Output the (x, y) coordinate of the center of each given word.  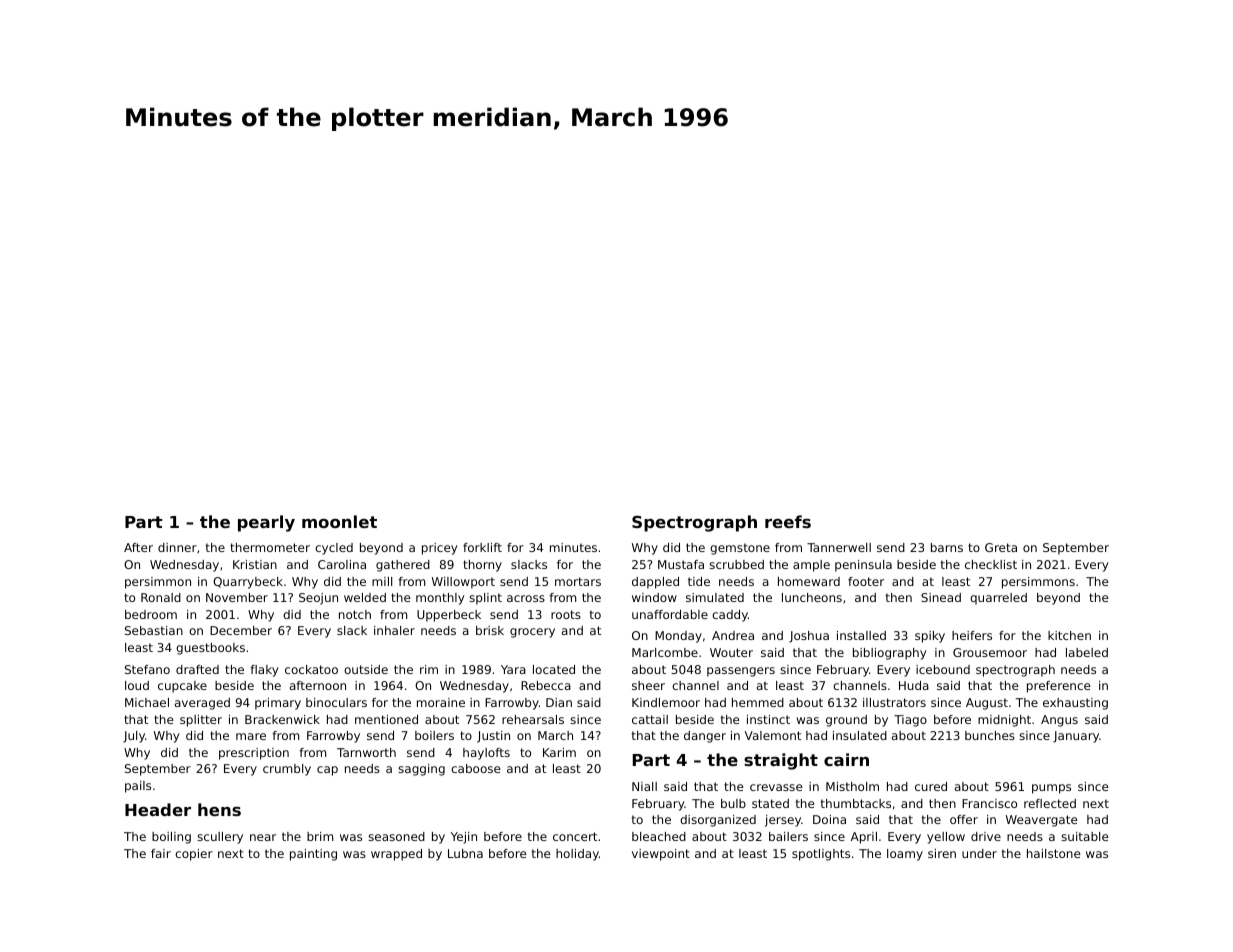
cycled (334, 549)
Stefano (147, 669)
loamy (905, 855)
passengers (741, 672)
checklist (991, 564)
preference (1059, 687)
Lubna (465, 853)
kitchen (1069, 635)
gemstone (740, 549)
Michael (147, 702)
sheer (648, 685)
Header (158, 809)
